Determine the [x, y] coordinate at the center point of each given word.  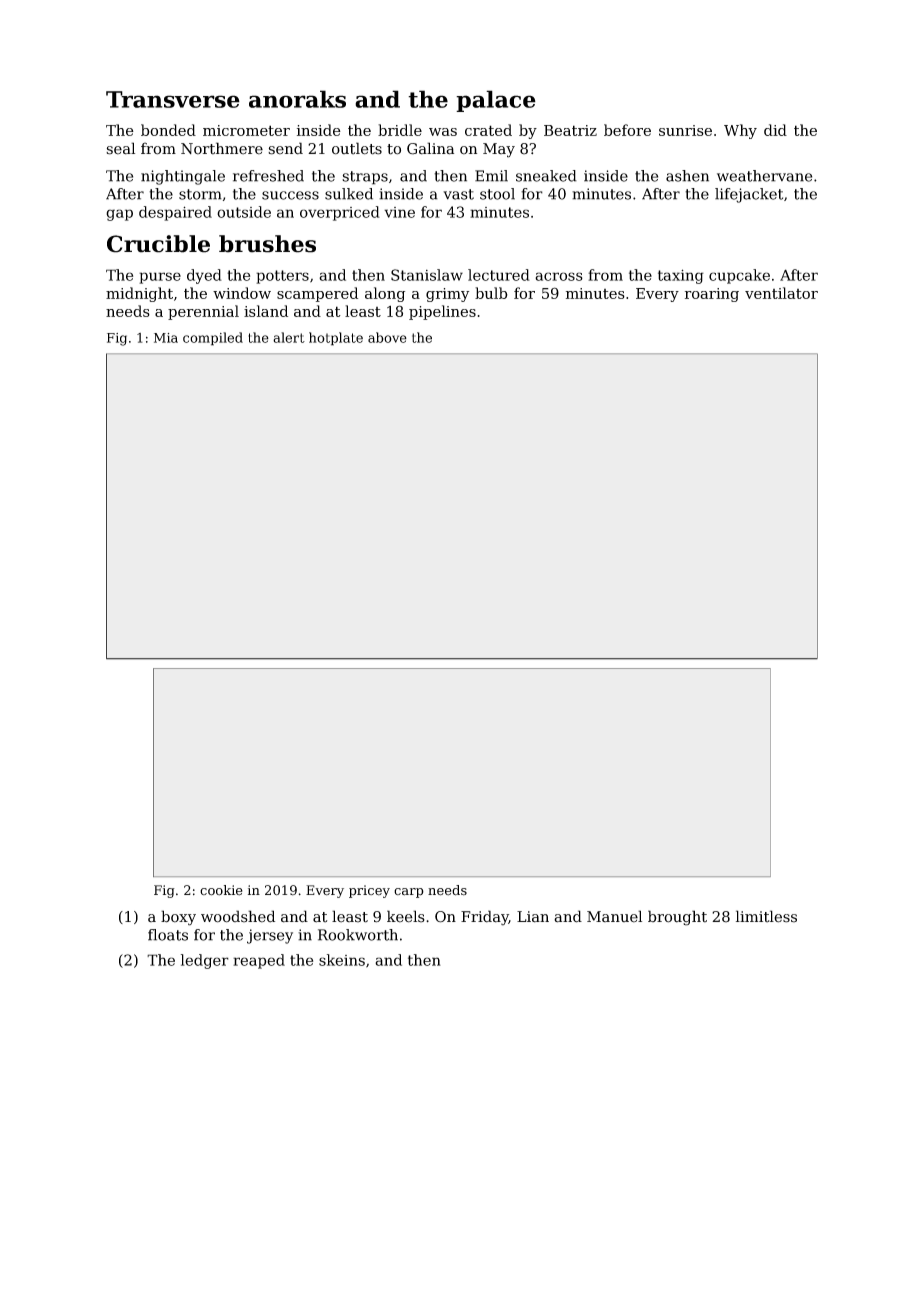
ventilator [781, 293]
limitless [766, 916]
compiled [213, 339]
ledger [205, 961]
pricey [369, 891]
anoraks [297, 99]
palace [496, 101]
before [627, 130]
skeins [342, 960]
